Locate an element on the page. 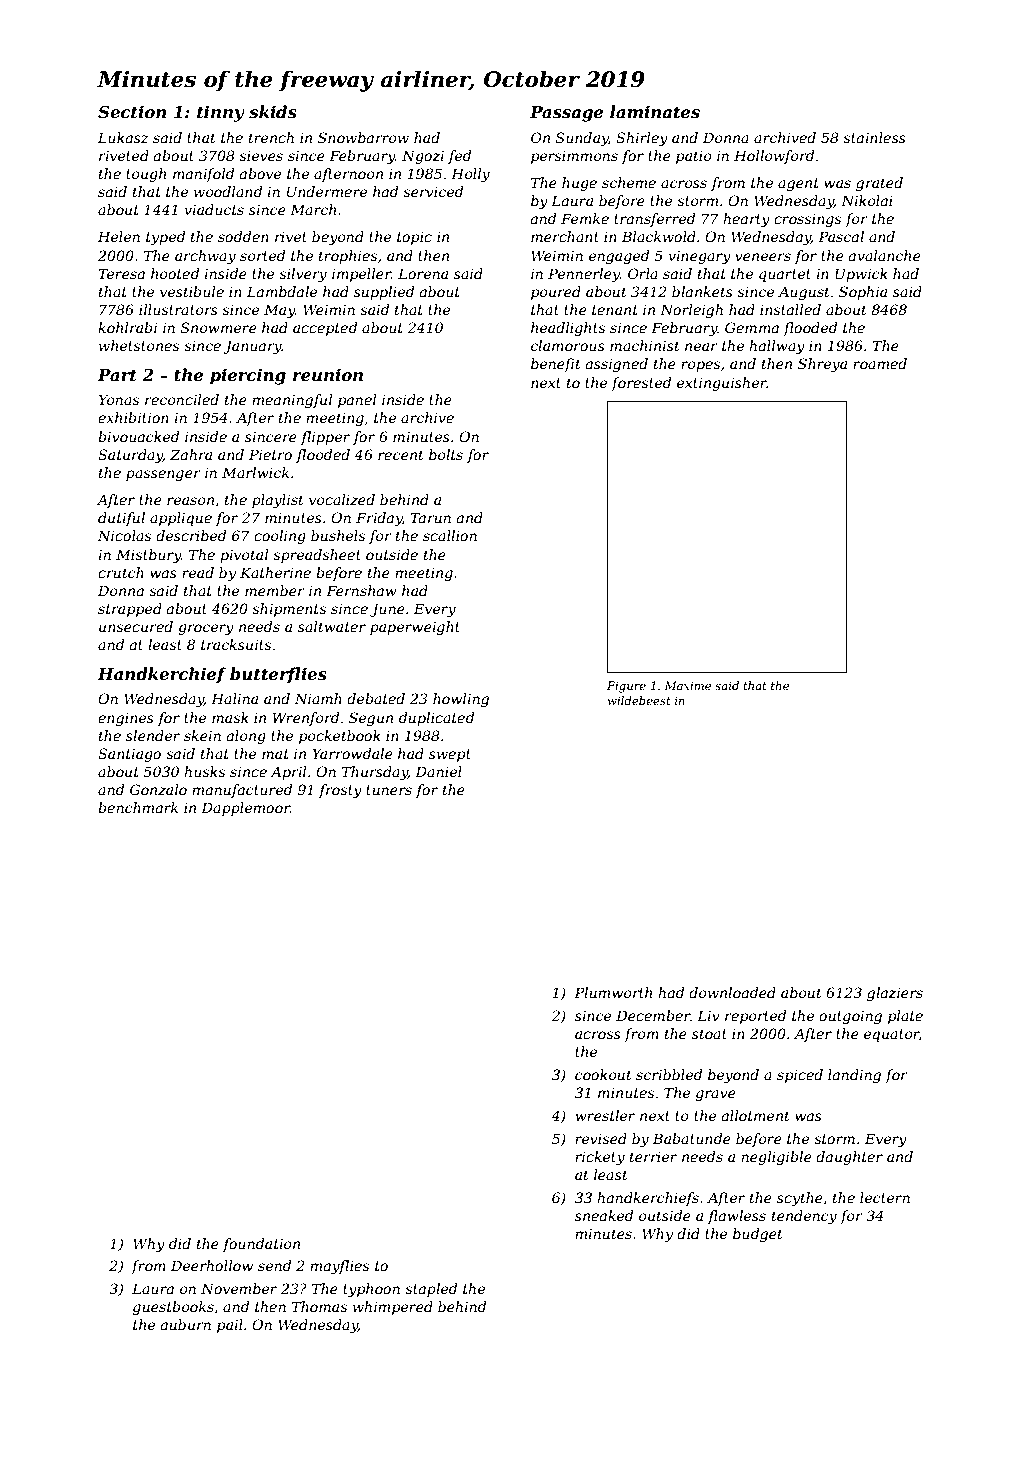 The image size is (1022, 1479). budget is located at coordinates (758, 1235).
